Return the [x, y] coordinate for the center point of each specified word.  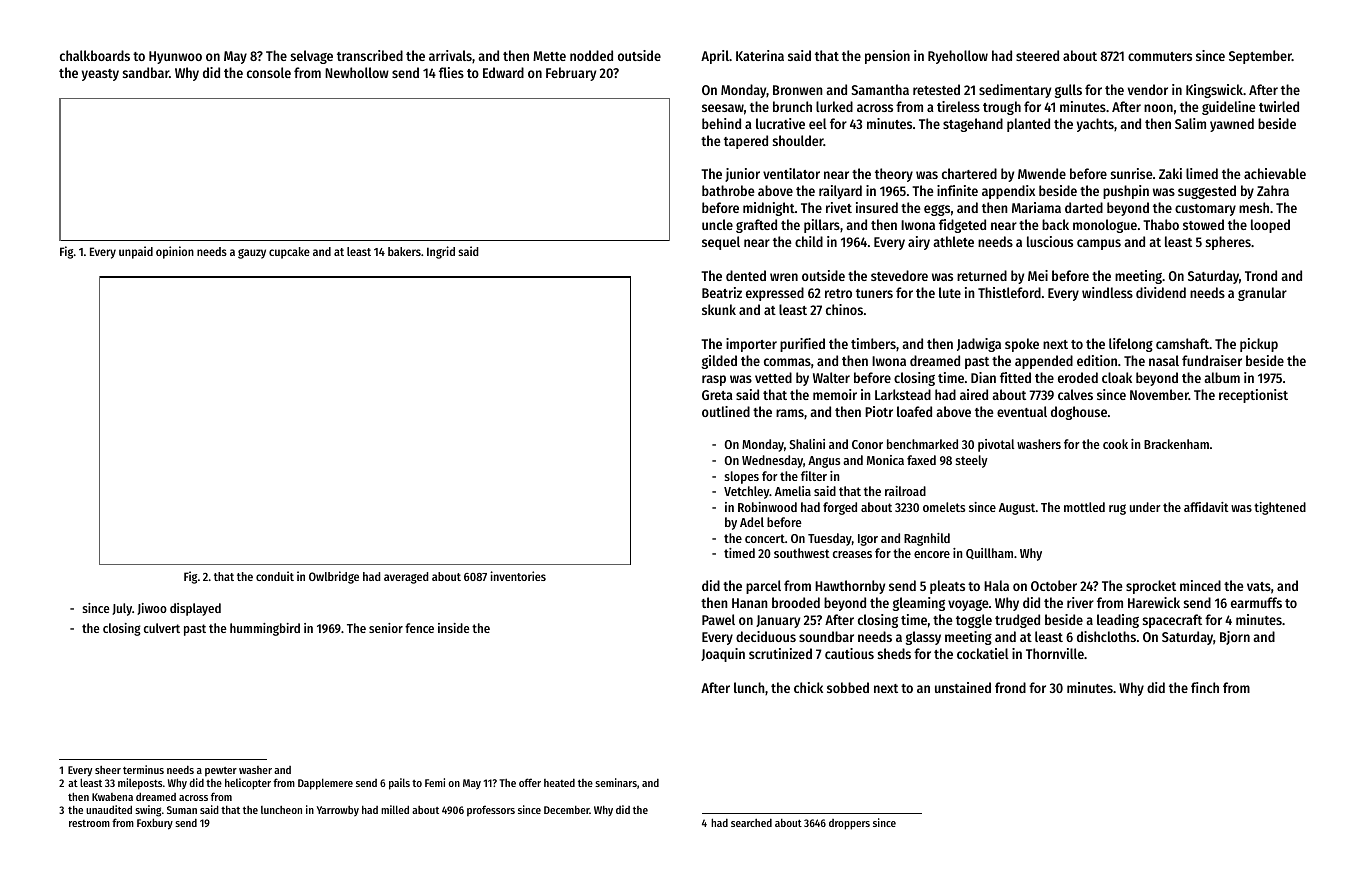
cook [1115, 444]
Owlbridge [334, 577]
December [567, 810]
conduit [275, 576]
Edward [503, 72]
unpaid [136, 252]
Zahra [1273, 190]
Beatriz [722, 292]
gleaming [919, 604]
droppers [849, 824]
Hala [996, 585]
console [269, 72]
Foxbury [155, 824]
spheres [1228, 243]
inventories [518, 576]
